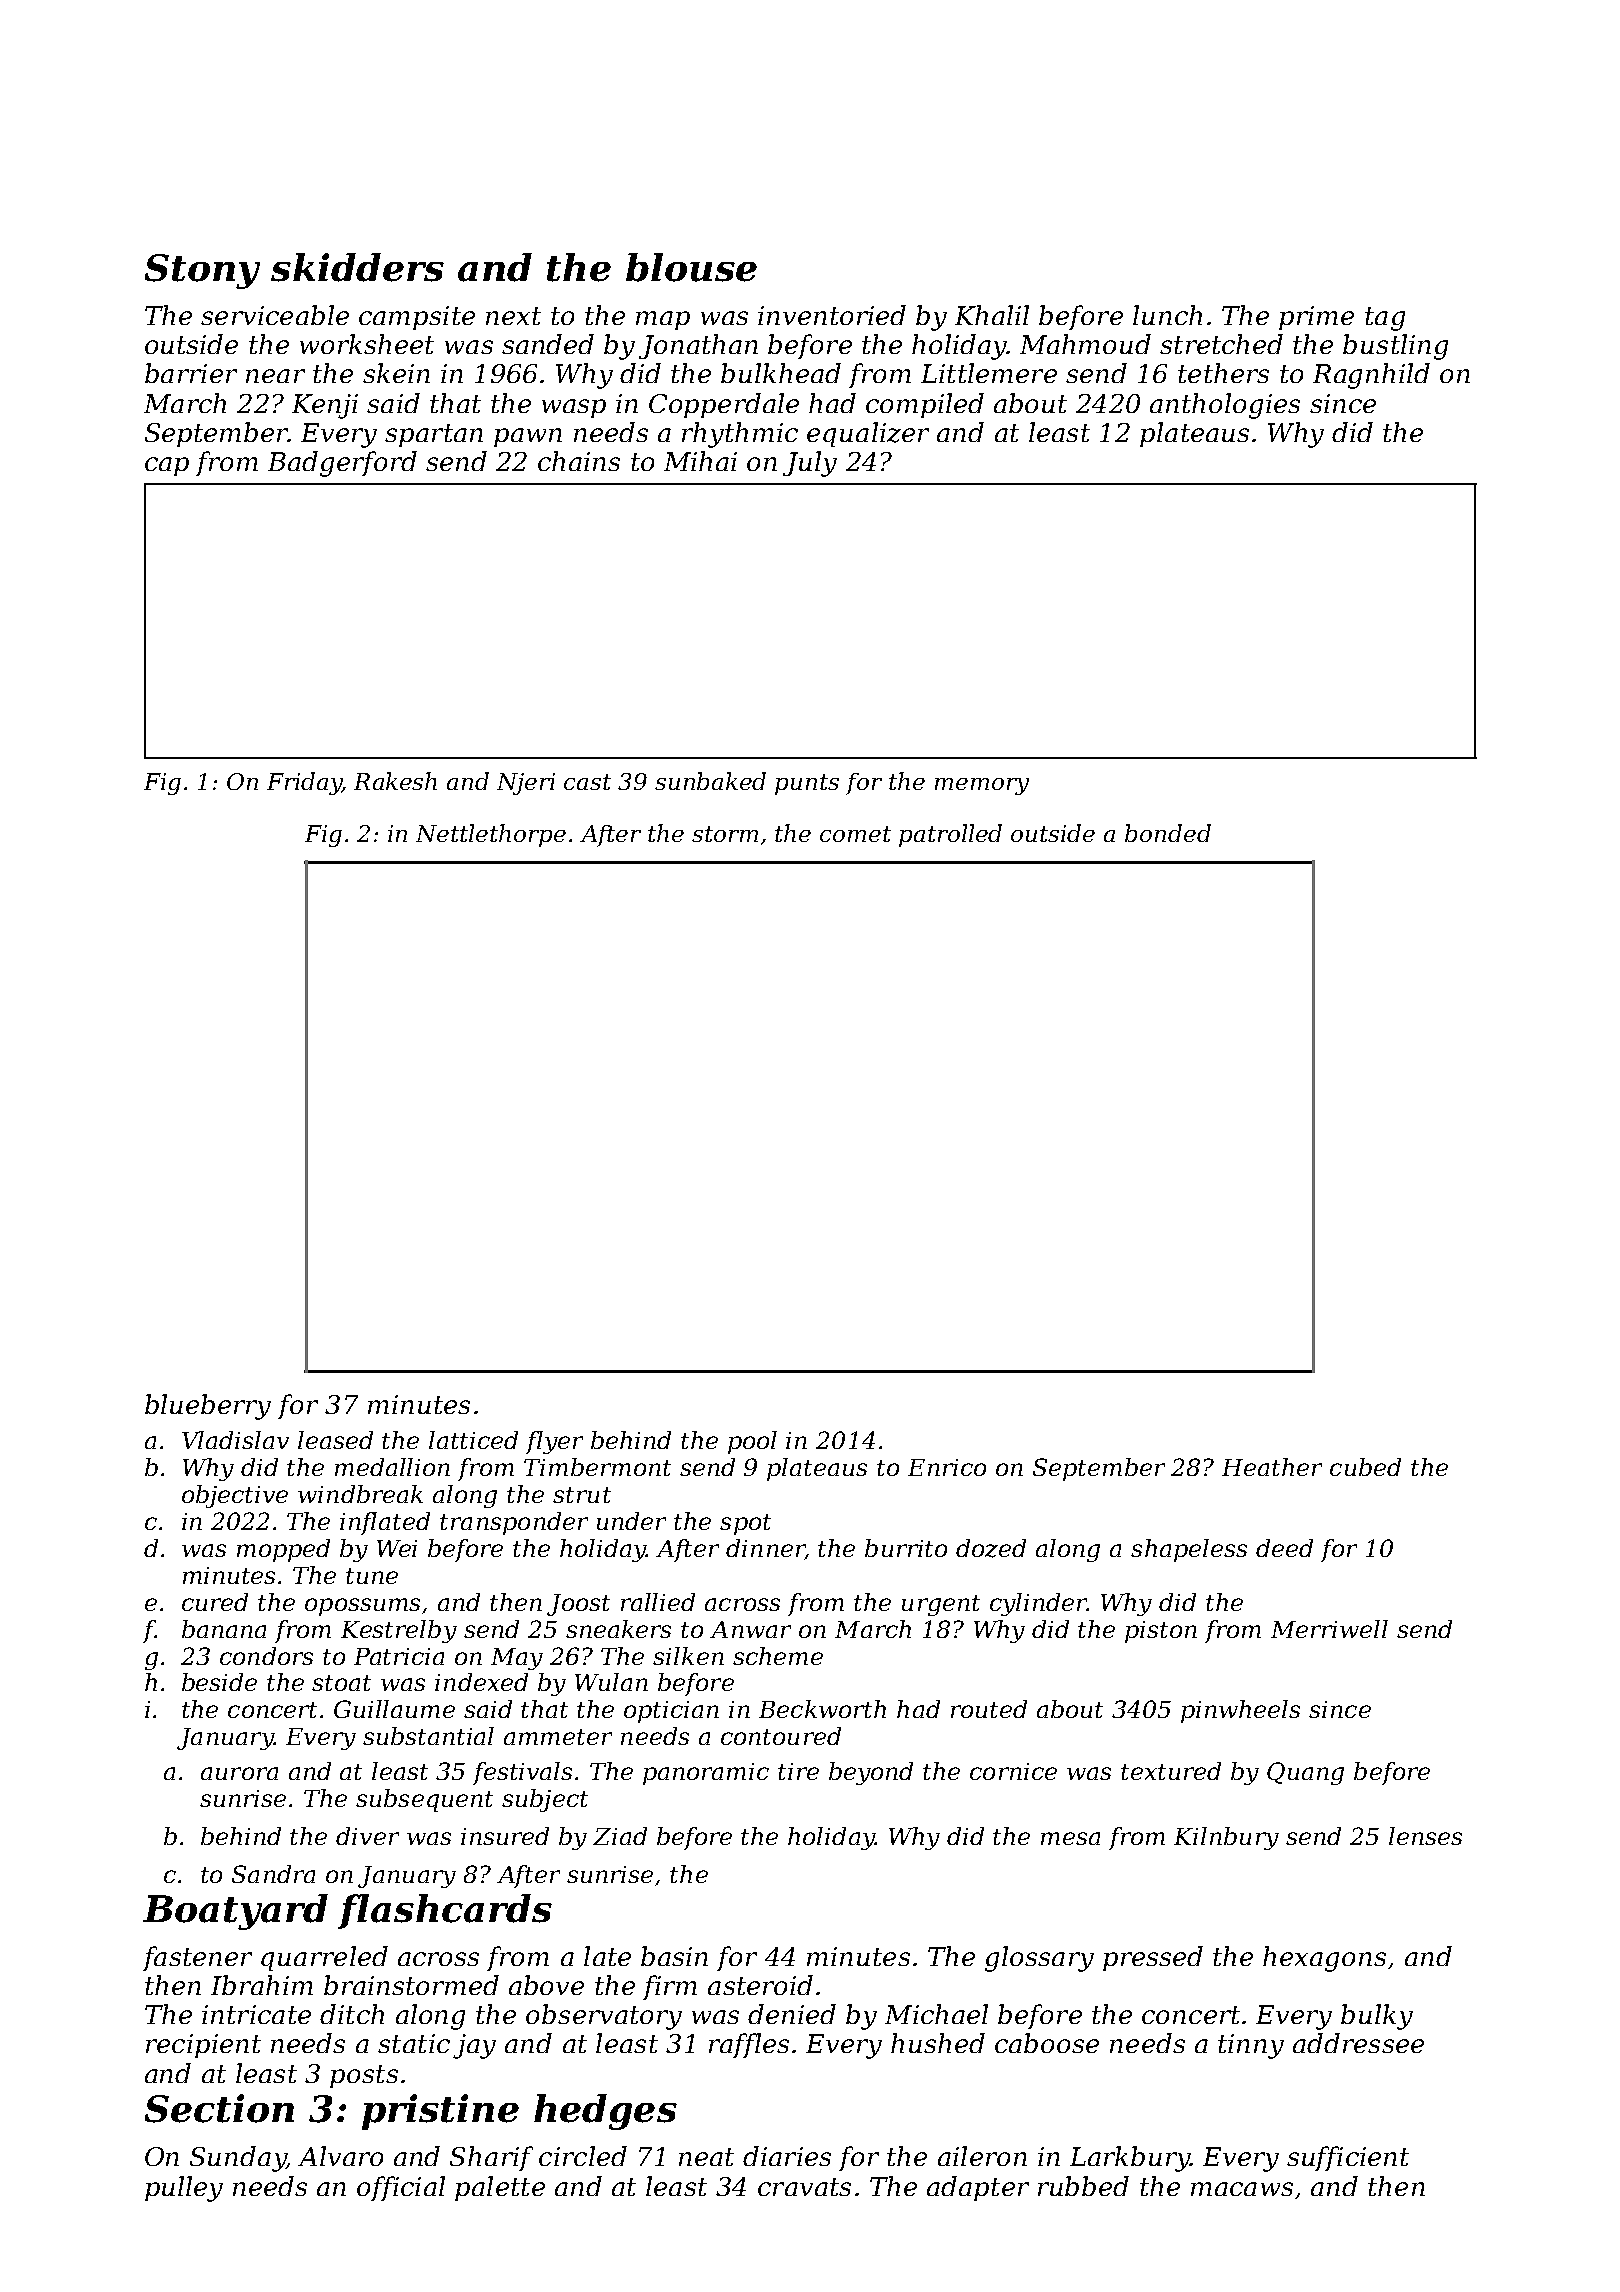 This document has height=2292, width=1620. Describe the element at coordinates (1316, 318) in the document. I see `prime` at that location.
